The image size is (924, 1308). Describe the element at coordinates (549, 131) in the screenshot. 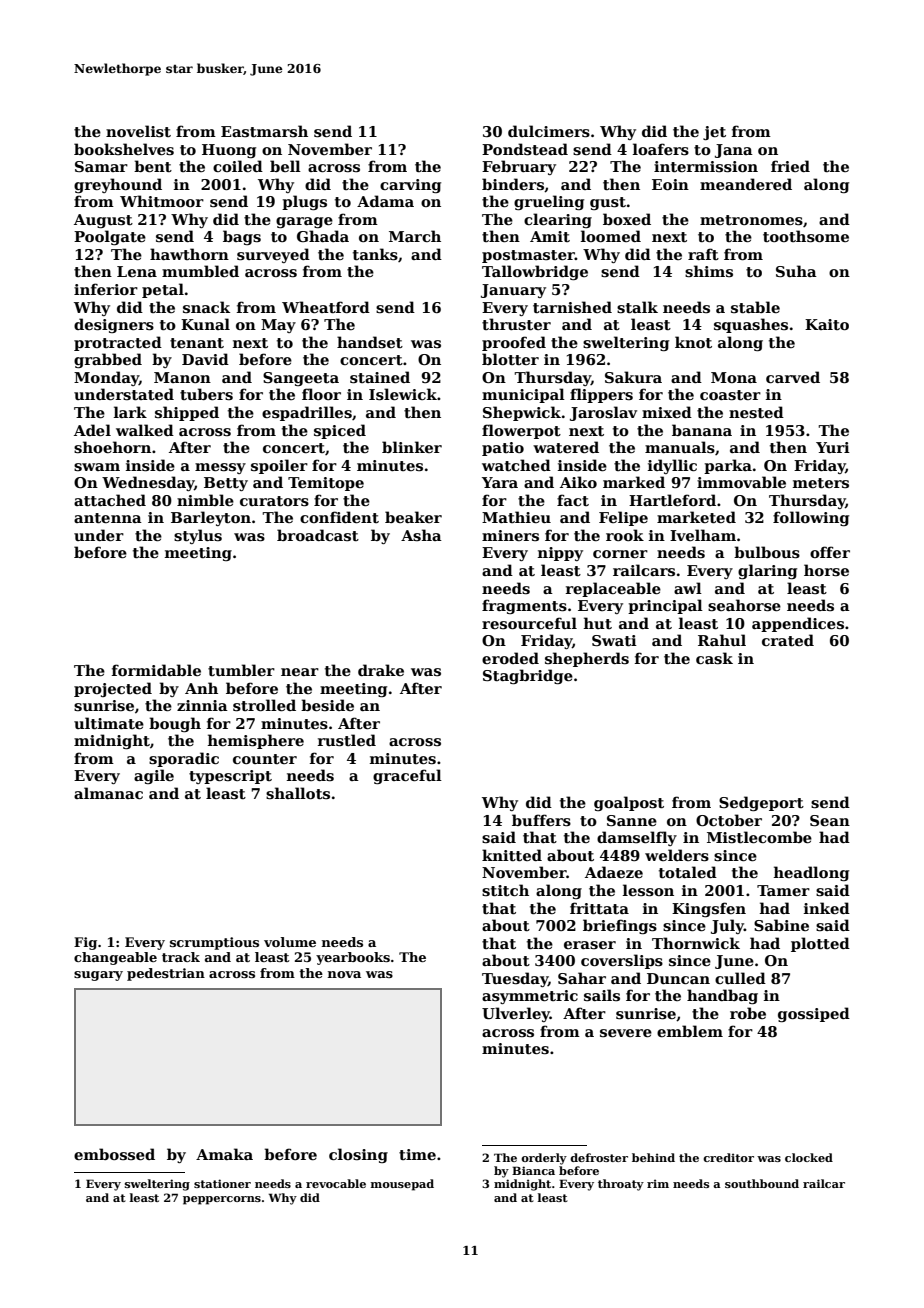

I see `dulcimers` at that location.
